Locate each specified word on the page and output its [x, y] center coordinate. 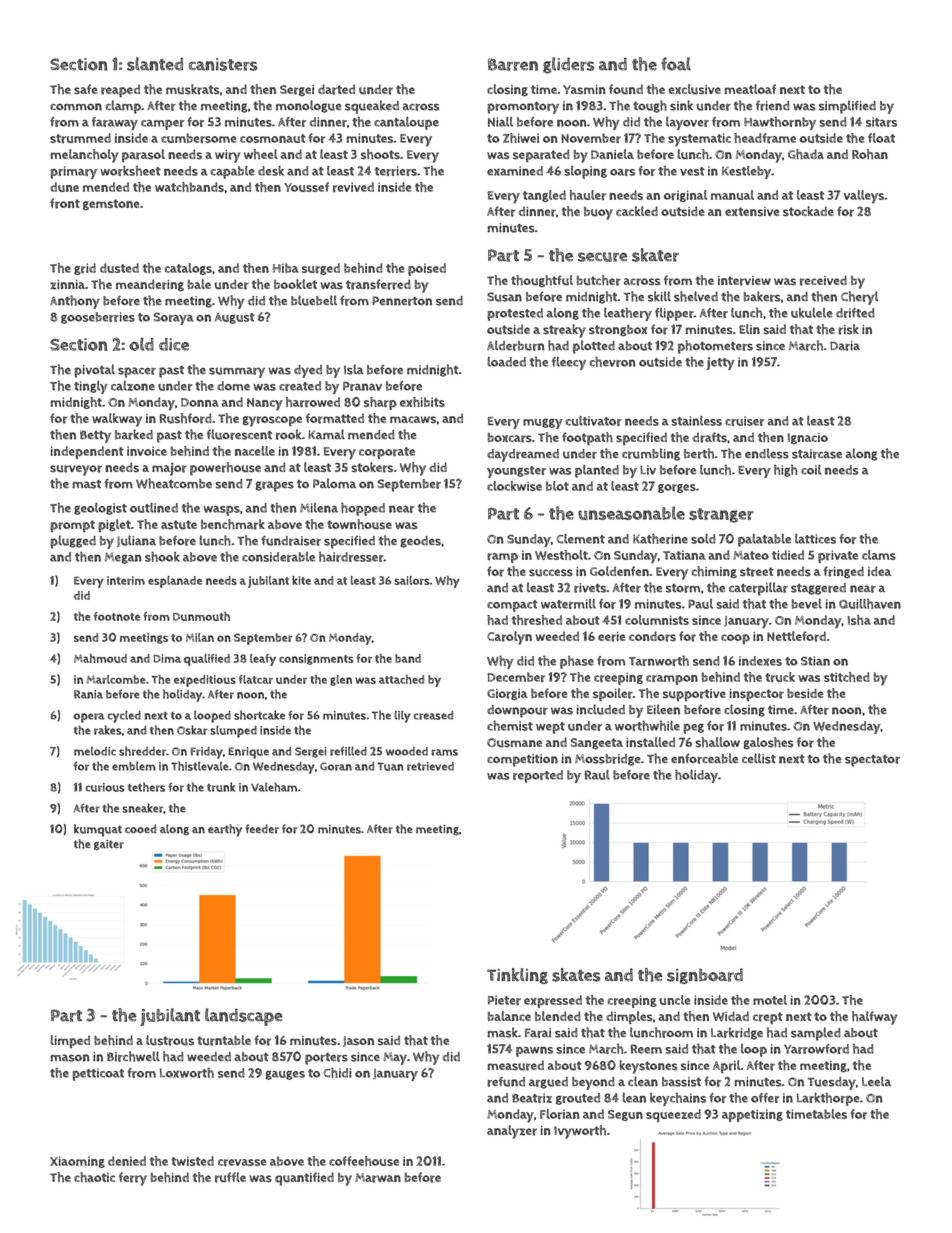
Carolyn [509, 638]
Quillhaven [870, 603]
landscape [243, 1017]
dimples [629, 1017]
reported [538, 776]
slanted [155, 64]
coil [811, 470]
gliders [569, 65]
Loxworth [187, 1072]
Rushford [185, 418]
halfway [874, 1018]
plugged [73, 542]
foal [676, 64]
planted [597, 471]
